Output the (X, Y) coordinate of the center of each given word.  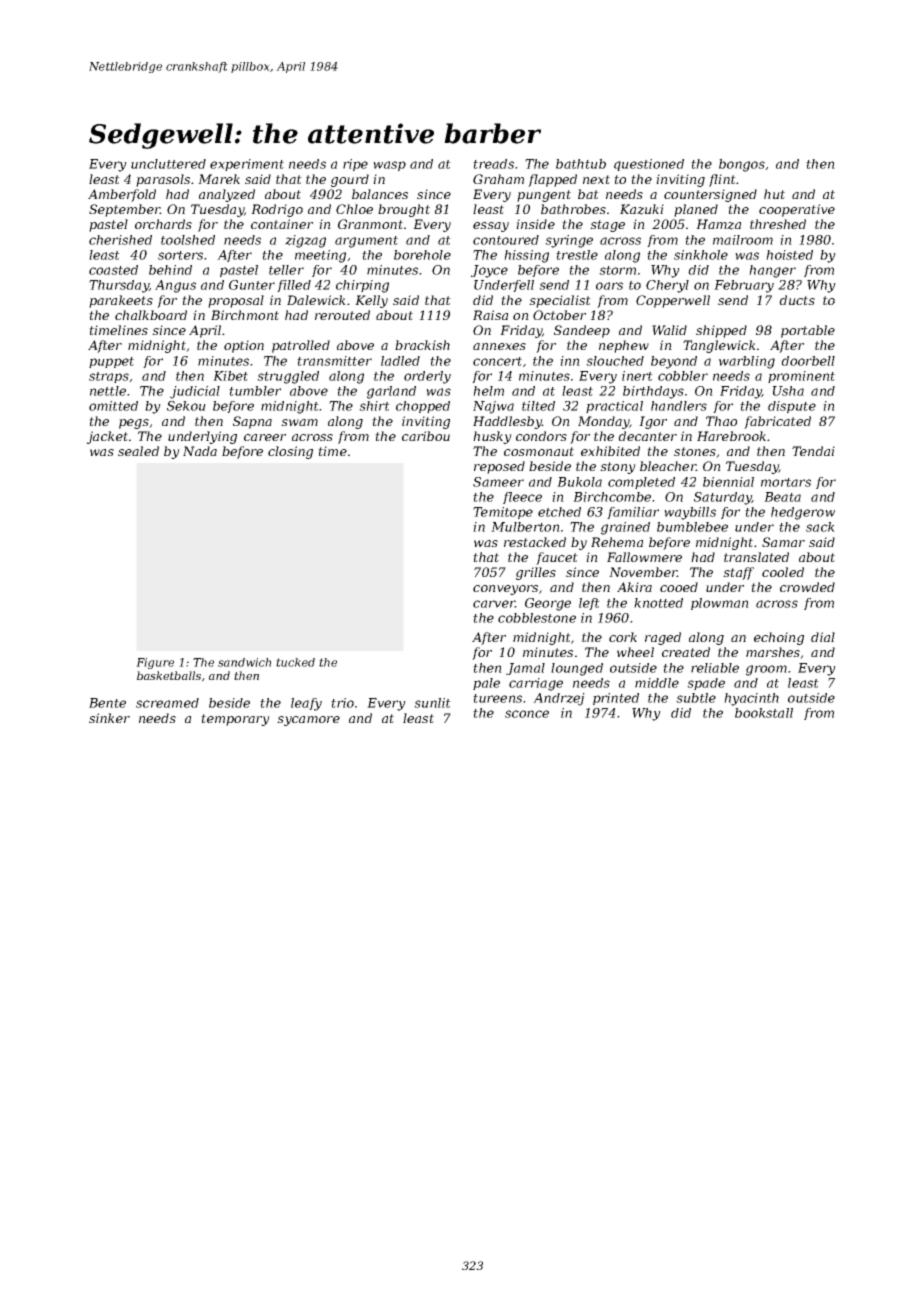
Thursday (119, 286)
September (124, 210)
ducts (797, 300)
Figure (155, 663)
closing (290, 452)
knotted (658, 603)
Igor (653, 422)
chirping (362, 286)
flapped (552, 180)
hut (774, 194)
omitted (113, 406)
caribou (426, 436)
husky (492, 437)
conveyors (505, 590)
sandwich (244, 662)
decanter (647, 436)
